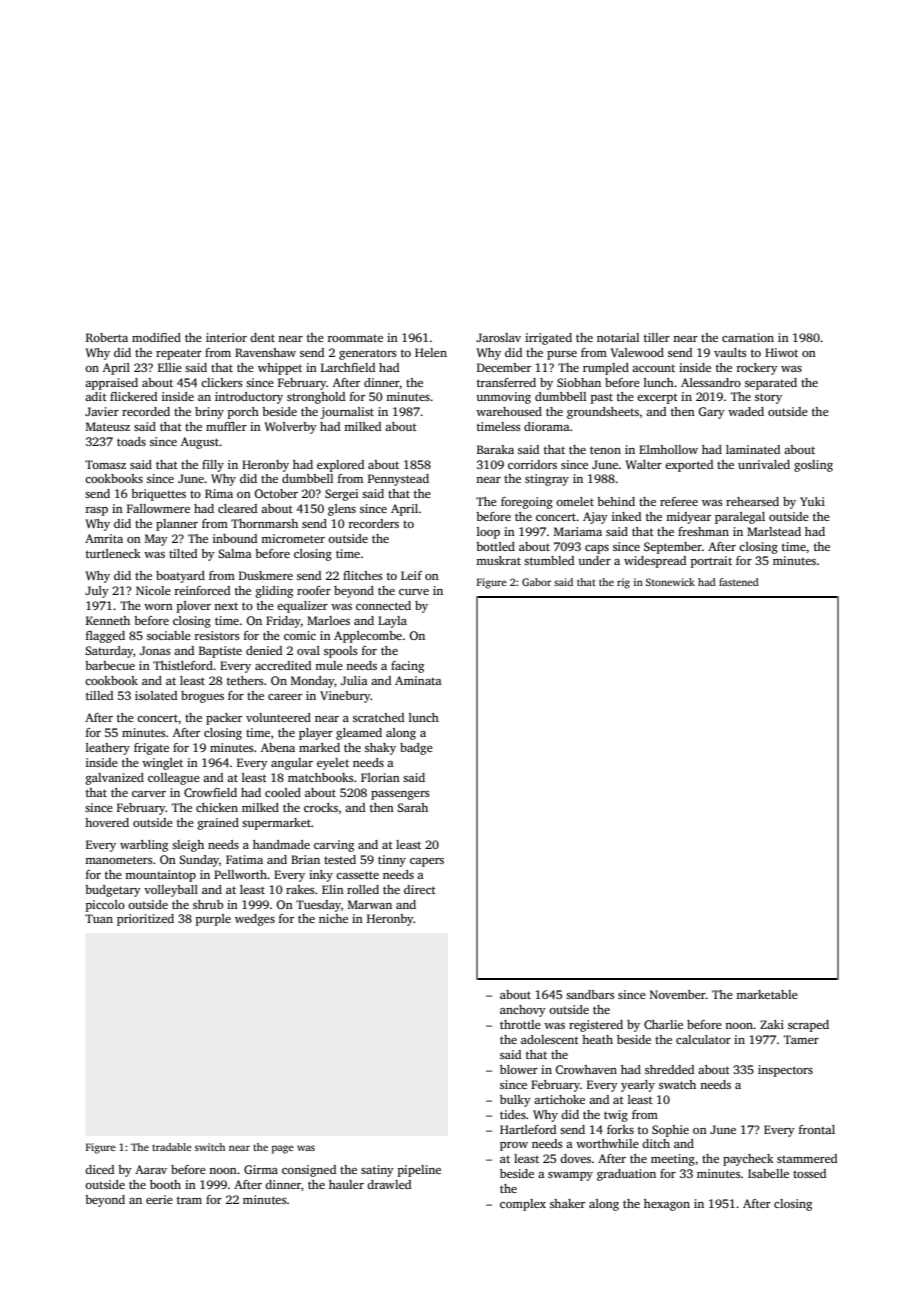  I want to click on Thornmarsh, so click(264, 523).
